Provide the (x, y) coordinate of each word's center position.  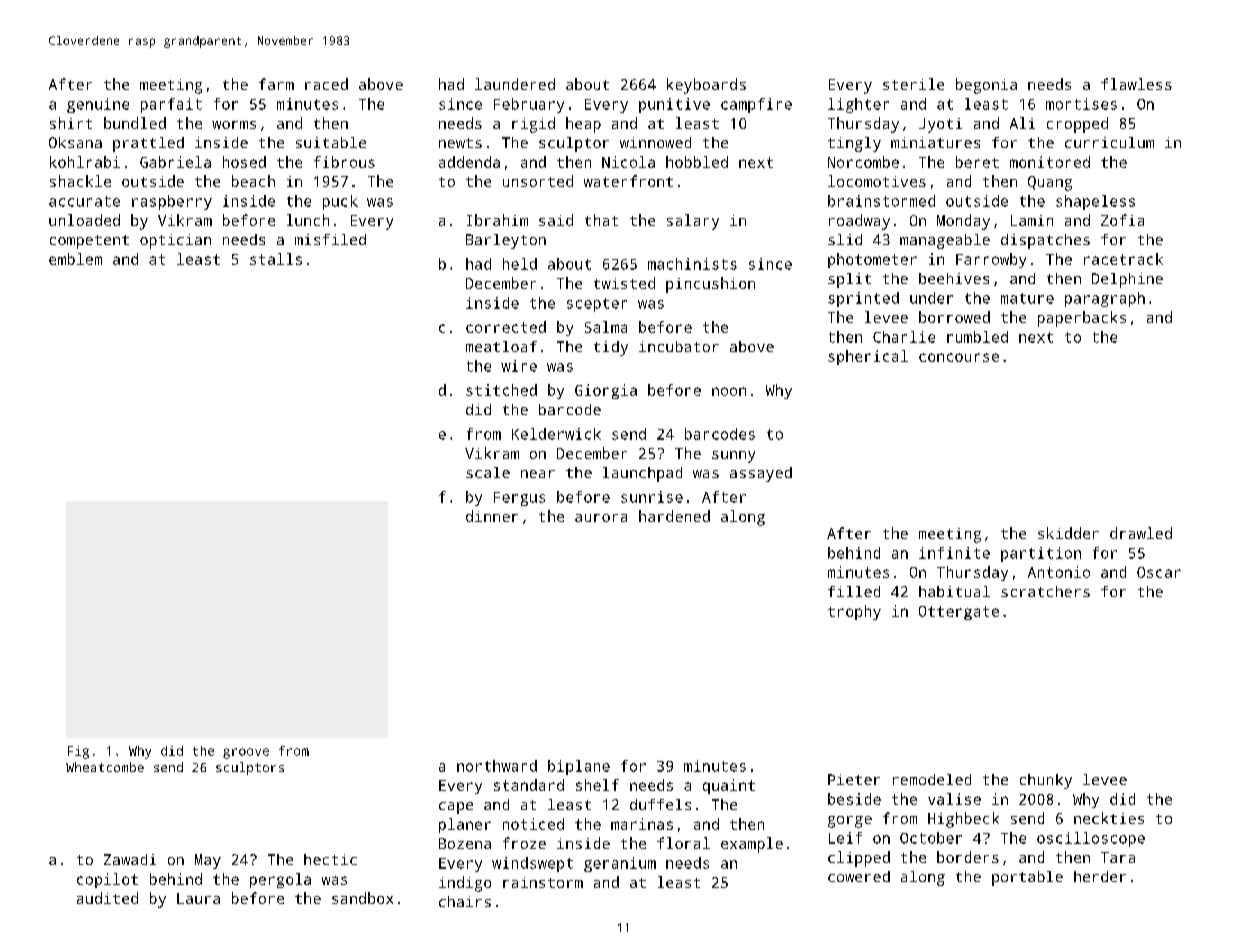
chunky (1046, 781)
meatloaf (501, 346)
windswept (532, 864)
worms (234, 125)
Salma (606, 327)
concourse (959, 357)
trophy (854, 612)
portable (1027, 878)
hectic (330, 859)
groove (246, 753)
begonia (986, 86)
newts (460, 143)
